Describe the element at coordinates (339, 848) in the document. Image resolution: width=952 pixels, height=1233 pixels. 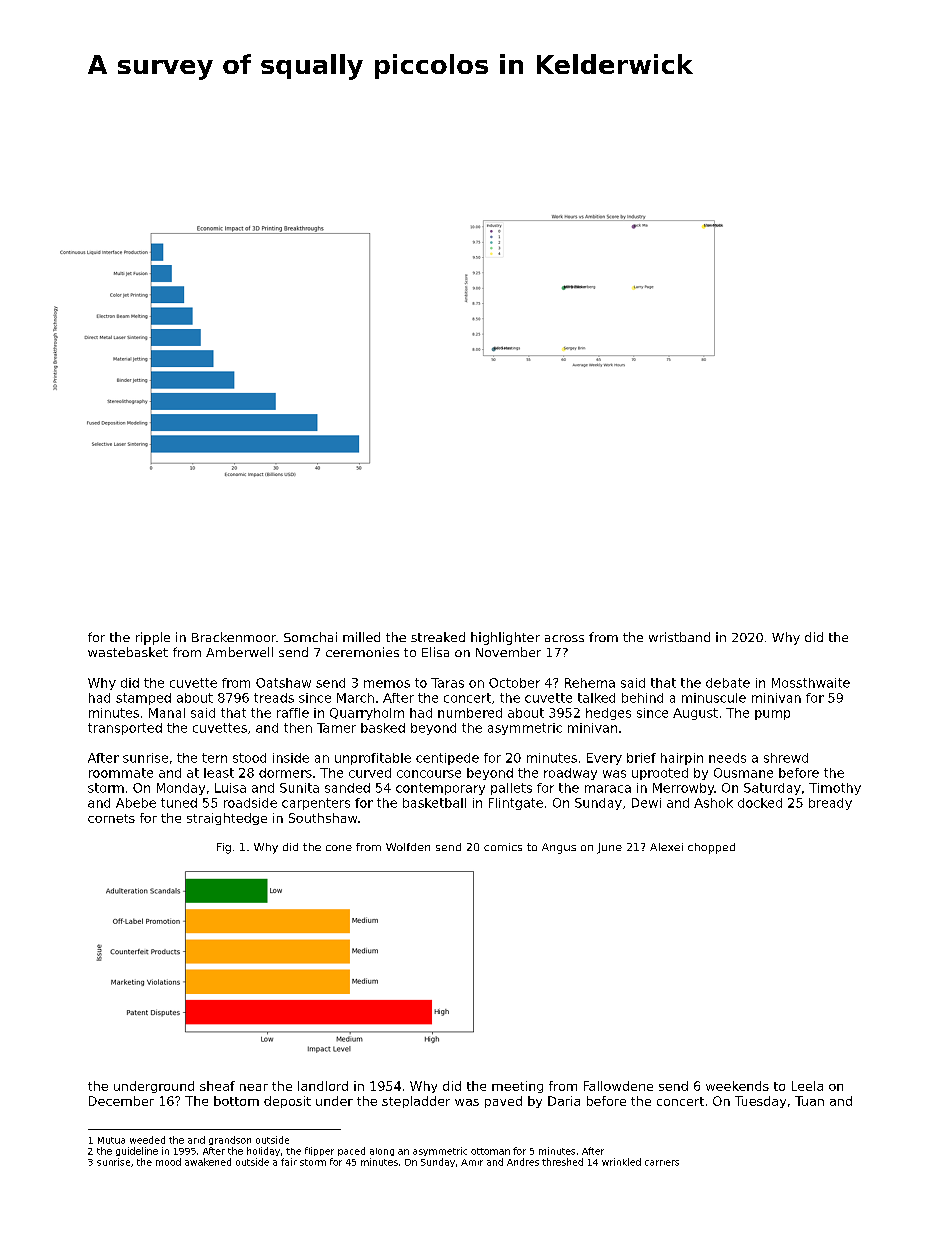
I see `cone` at that location.
